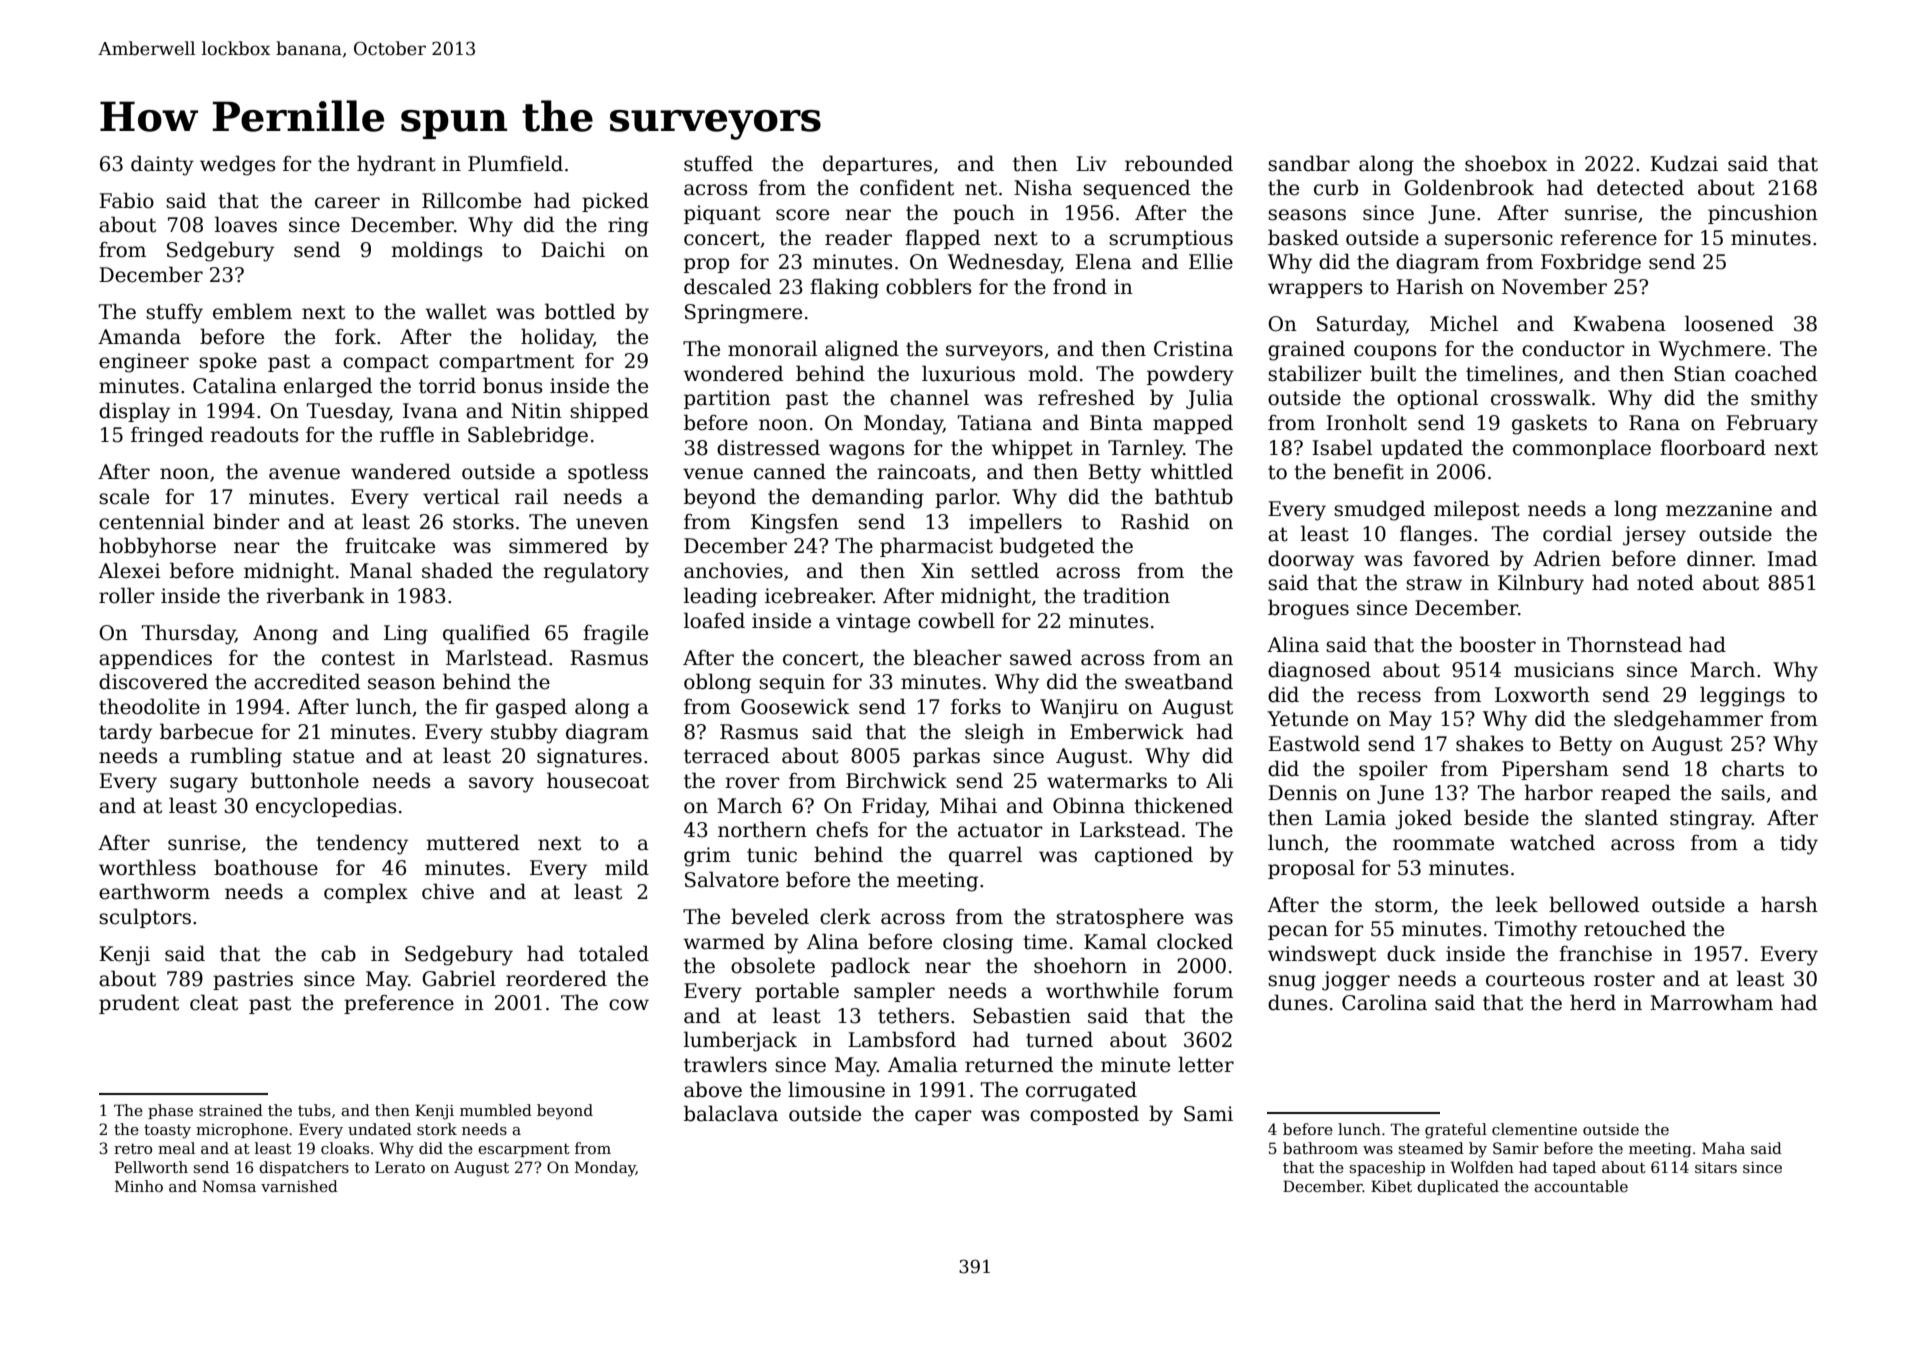 The height and width of the page is (1355, 1917). I want to click on Liv, so click(1091, 163).
